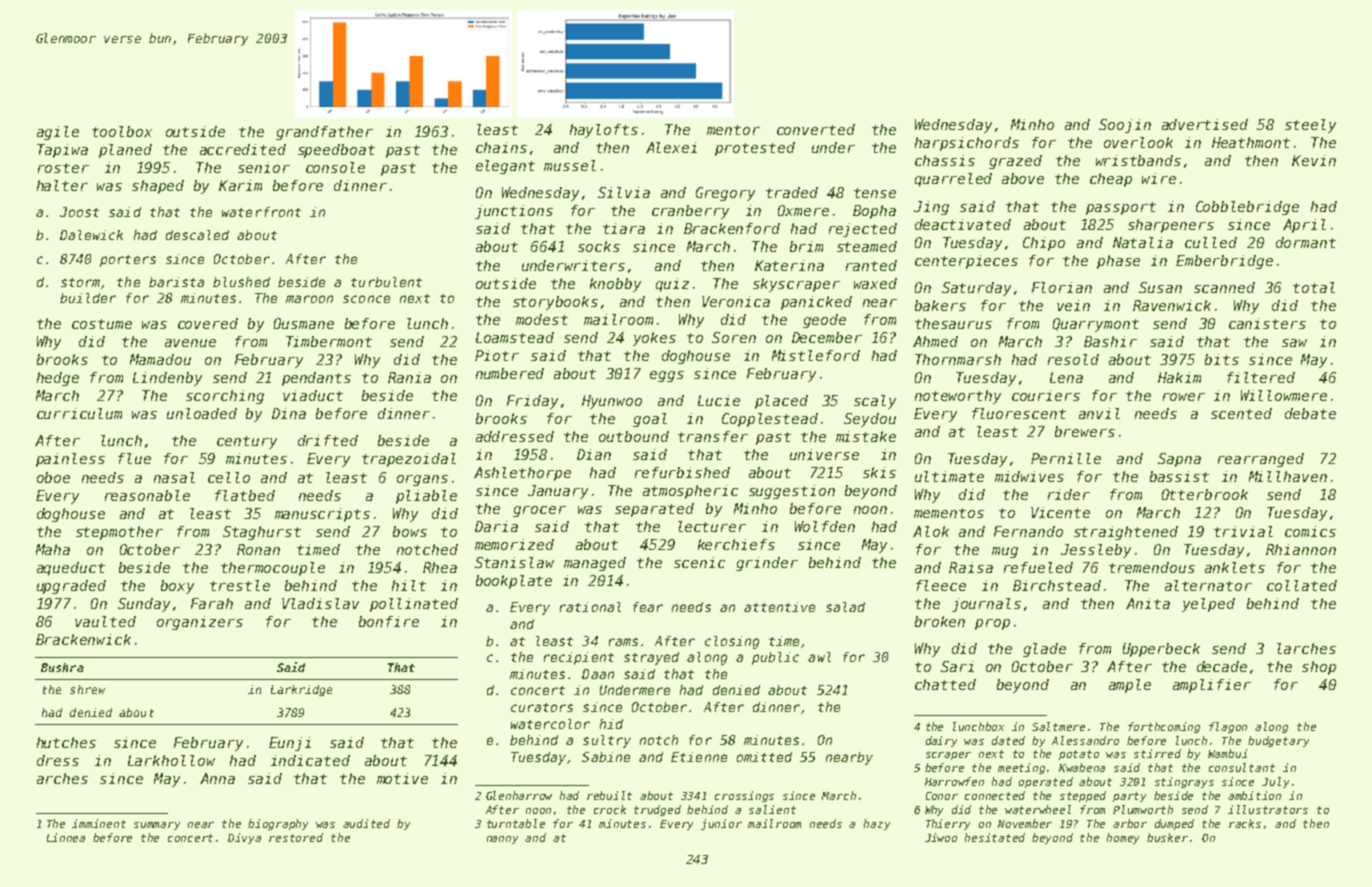  What do you see at coordinates (290, 744) in the screenshot?
I see `Eunji` at bounding box center [290, 744].
